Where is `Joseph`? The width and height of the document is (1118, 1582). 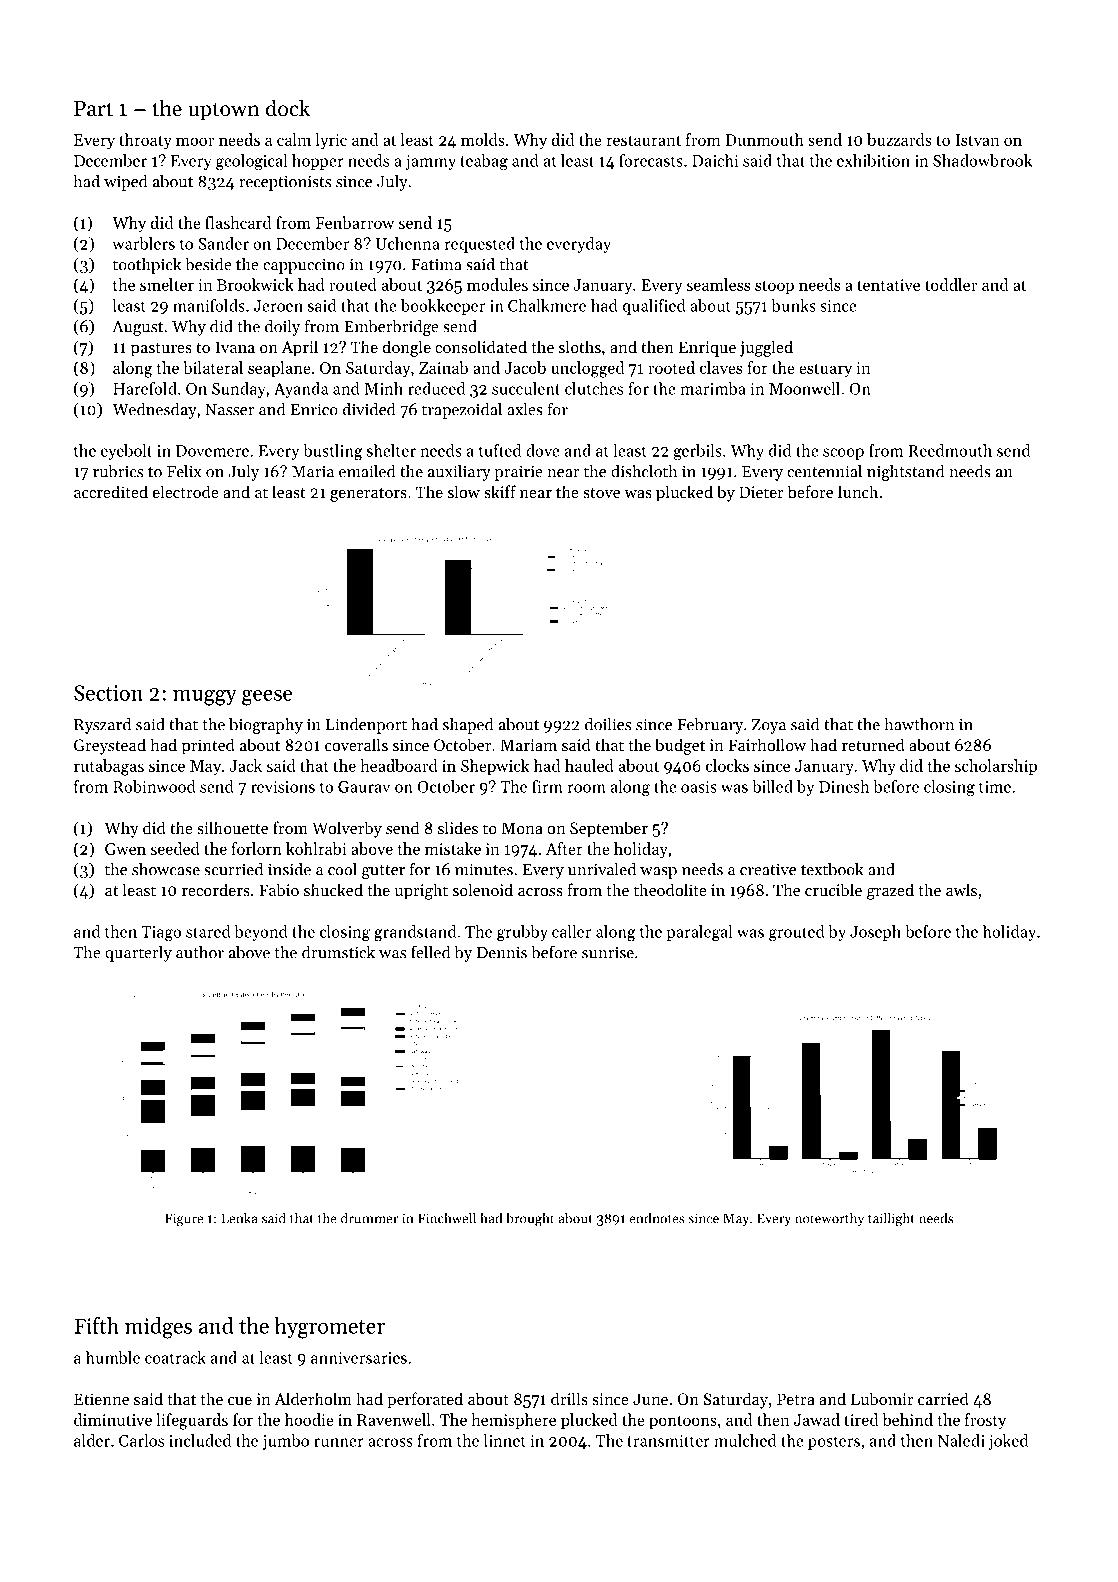 Joseph is located at coordinates (875, 933).
